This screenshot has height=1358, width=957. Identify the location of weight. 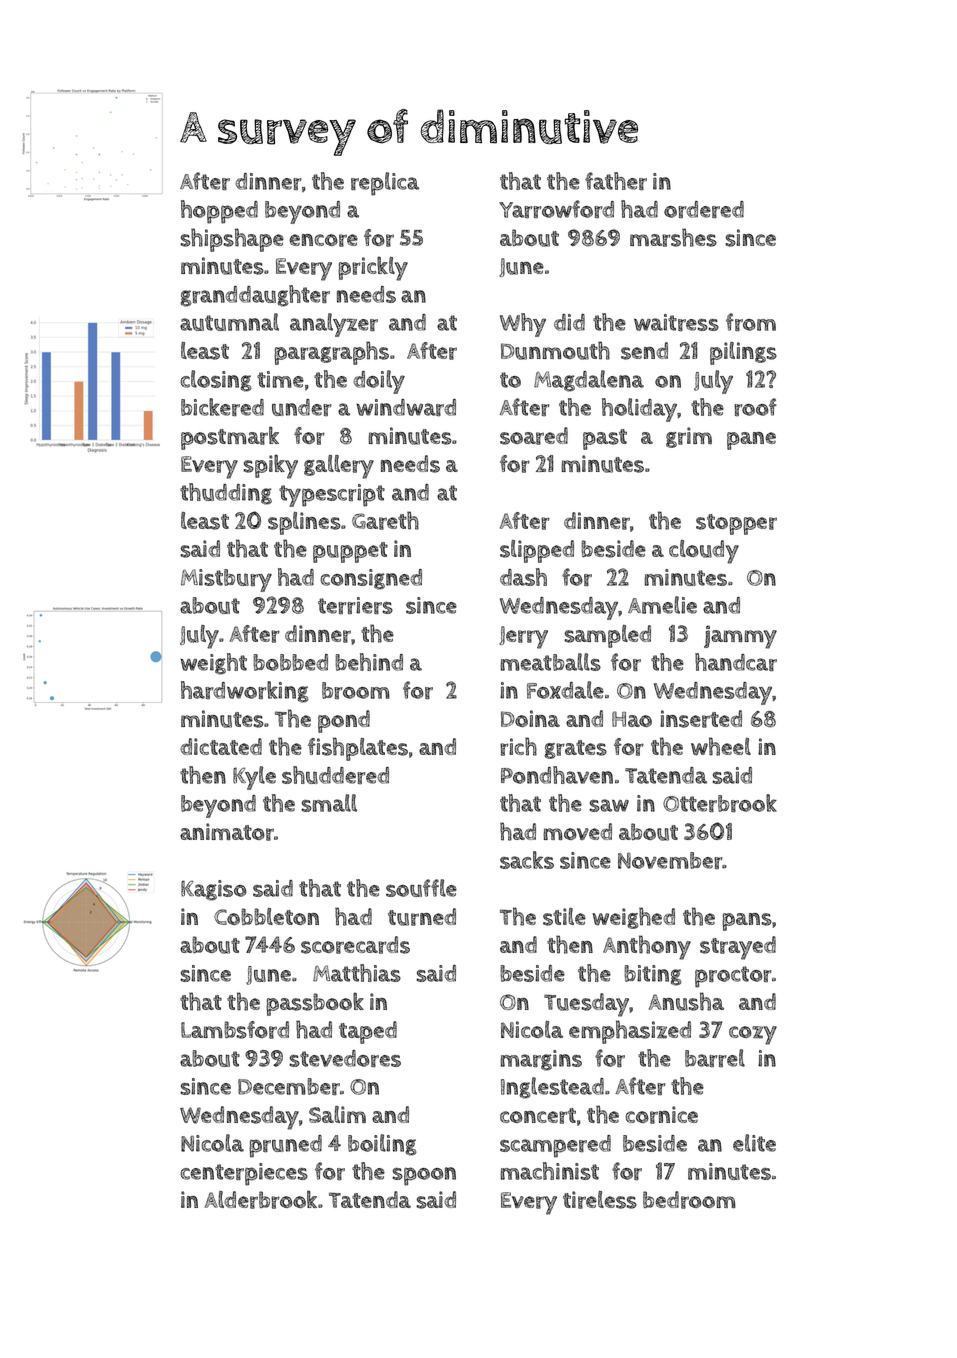
(213, 664).
